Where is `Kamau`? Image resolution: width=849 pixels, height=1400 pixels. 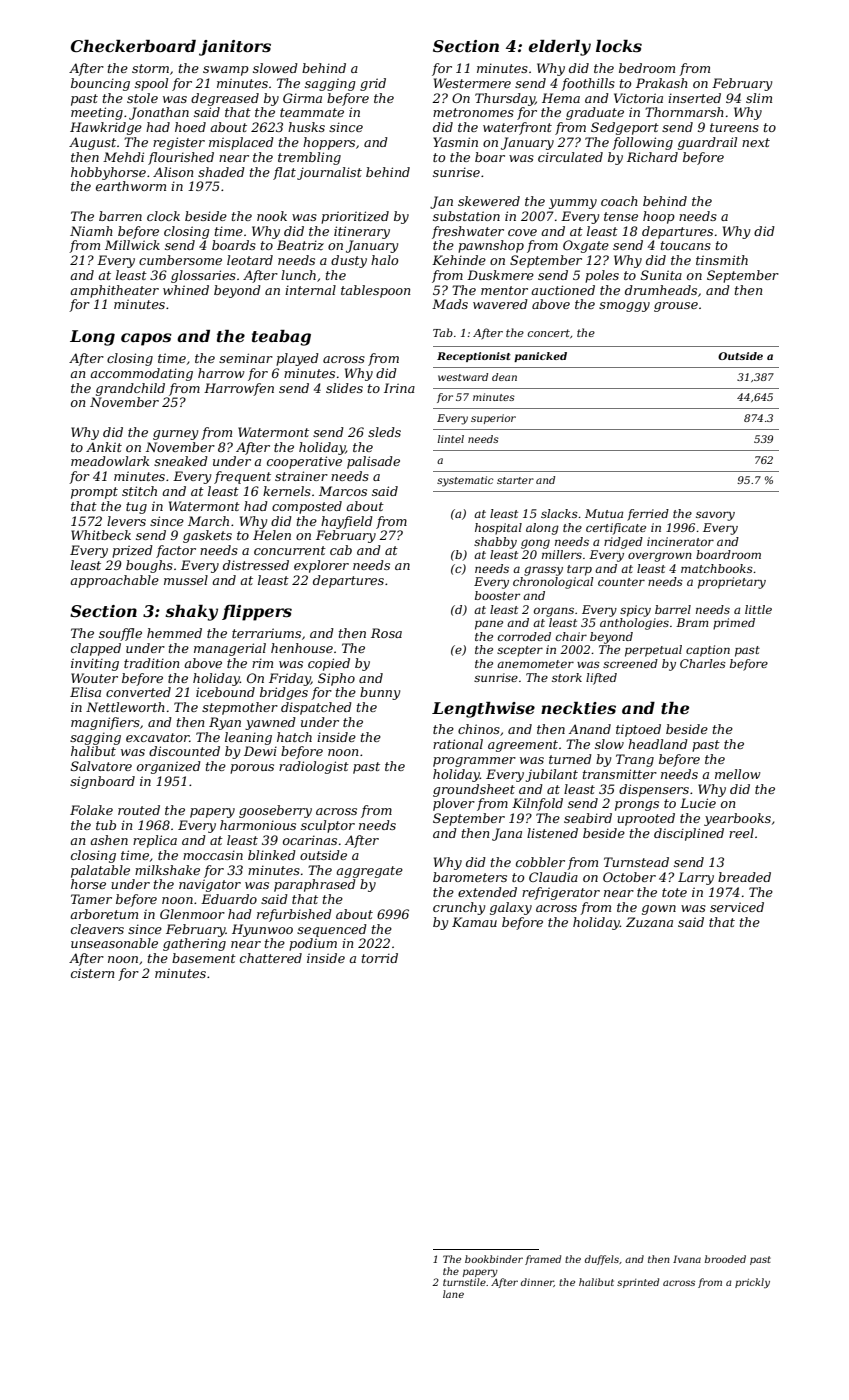
Kamau is located at coordinates (474, 922).
